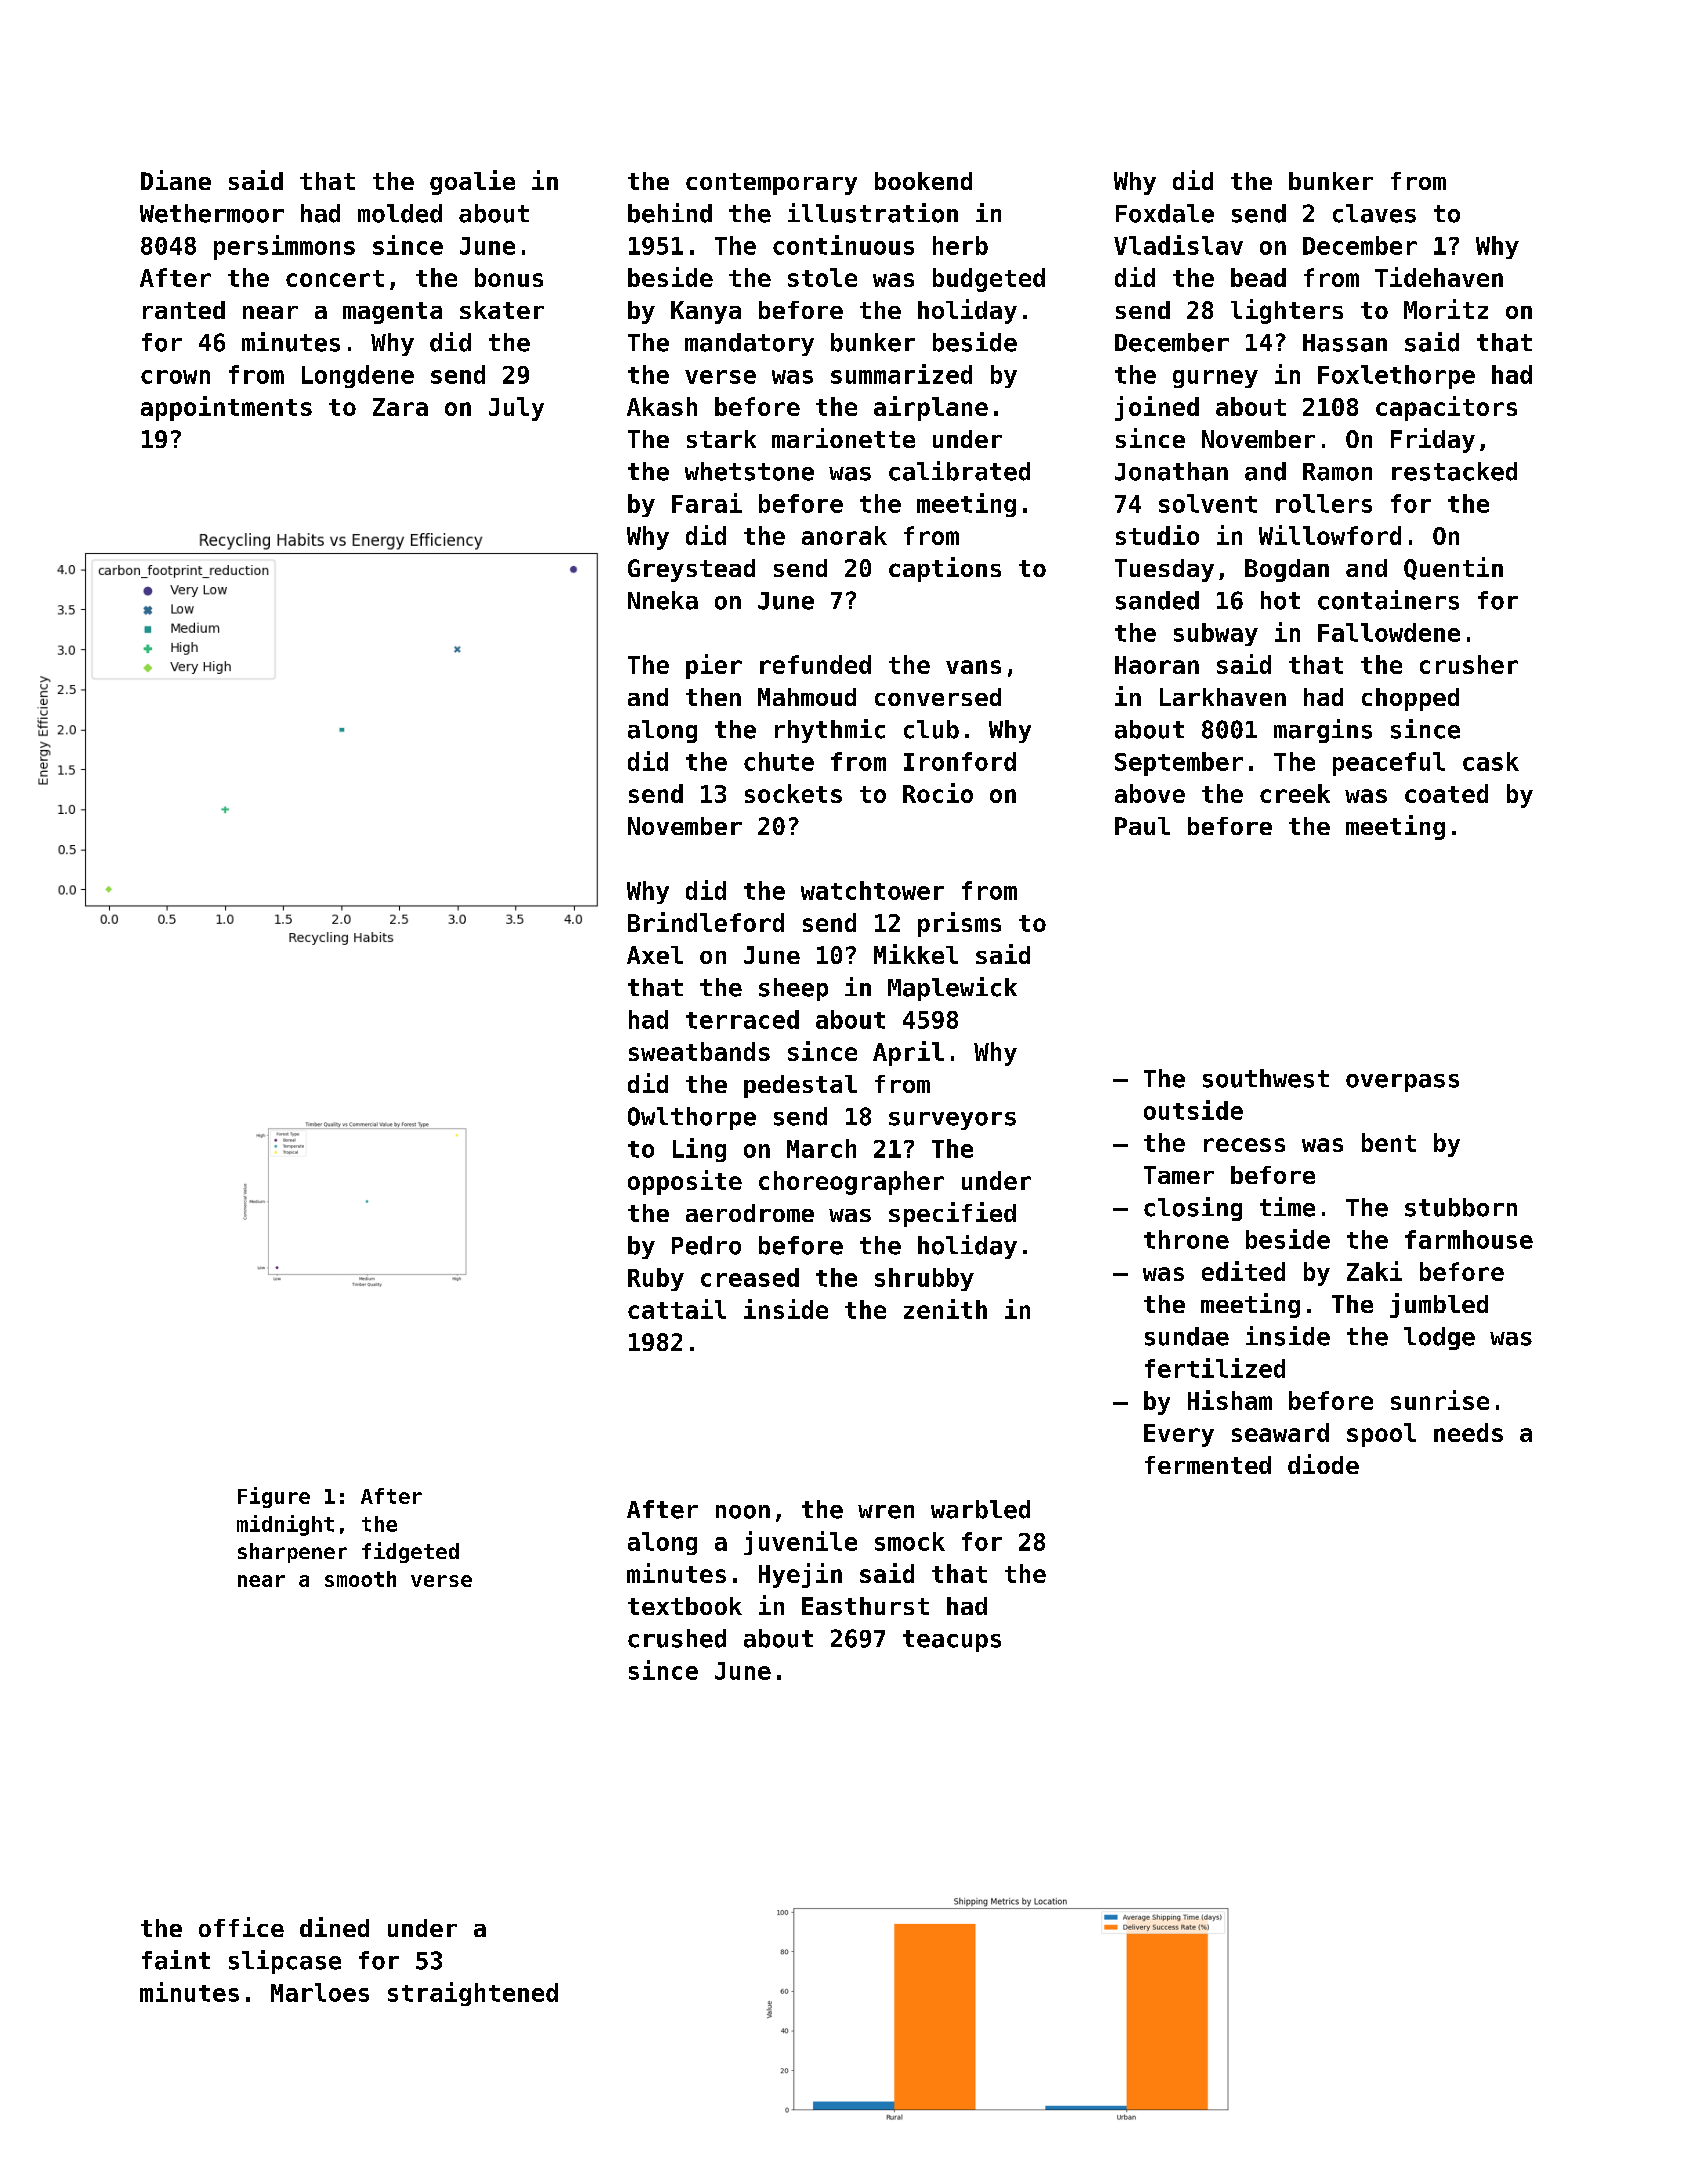  What do you see at coordinates (771, 184) in the document?
I see `contemporary` at bounding box center [771, 184].
